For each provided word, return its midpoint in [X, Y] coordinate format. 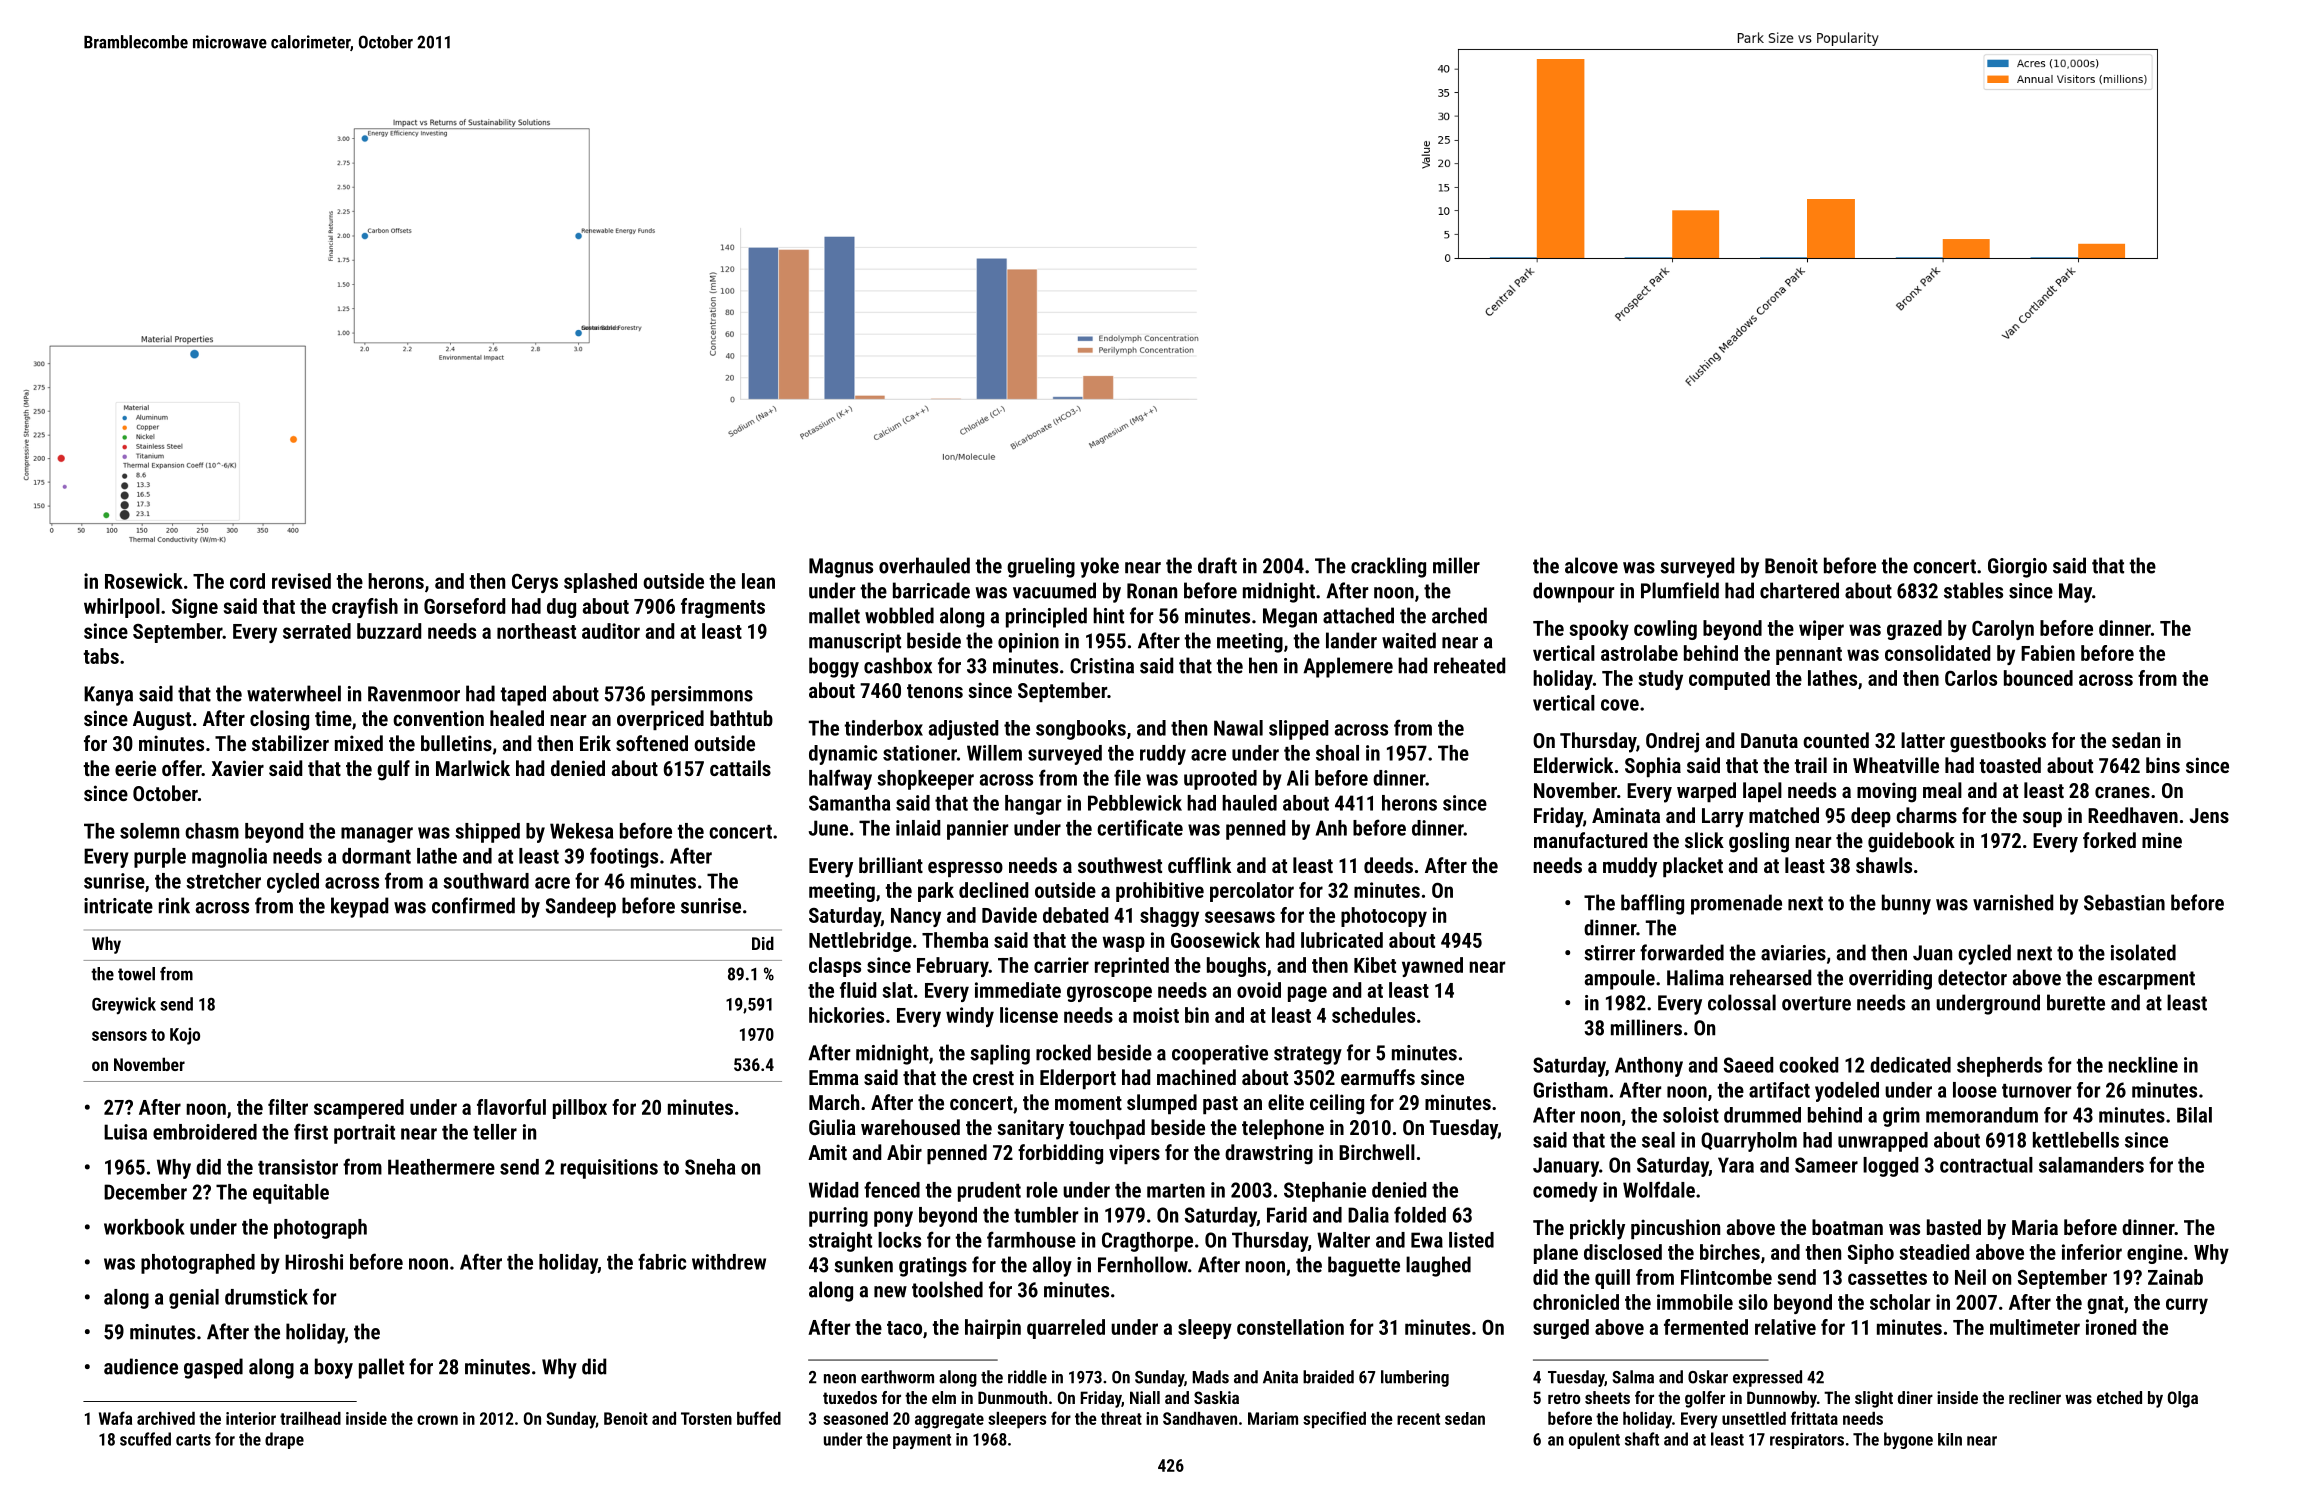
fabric [662, 1261]
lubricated [1342, 940]
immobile [1695, 1302]
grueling [1041, 567]
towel [136, 974]
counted [1836, 740]
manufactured [1590, 840]
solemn [149, 831]
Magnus [841, 568]
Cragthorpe [1147, 1242]
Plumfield [1680, 590]
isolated [2143, 952]
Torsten [706, 1418]
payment [922, 1441]
